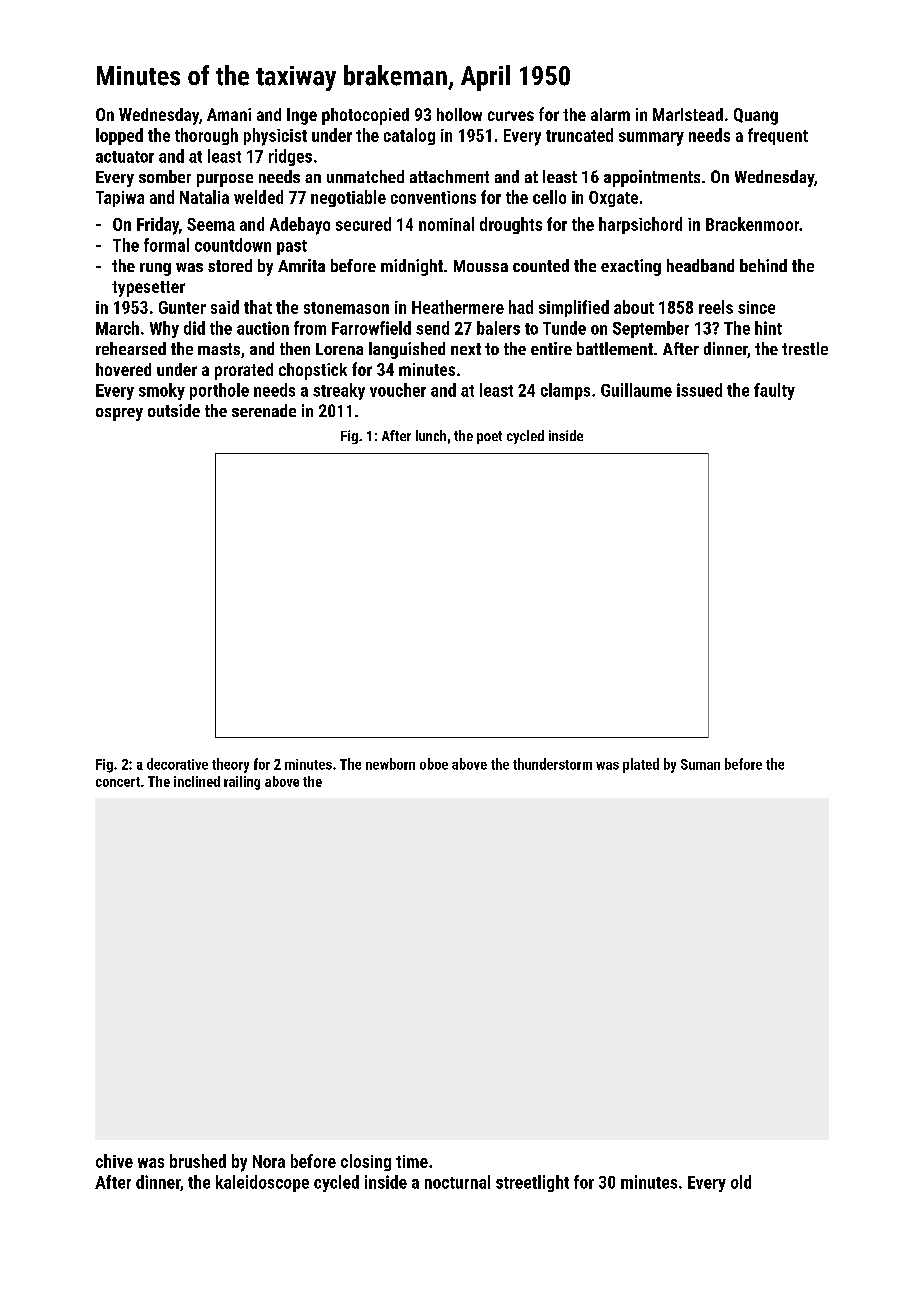 Image resolution: width=924 pixels, height=1308 pixels. Describe the element at coordinates (489, 437) in the screenshot. I see `poet` at that location.
